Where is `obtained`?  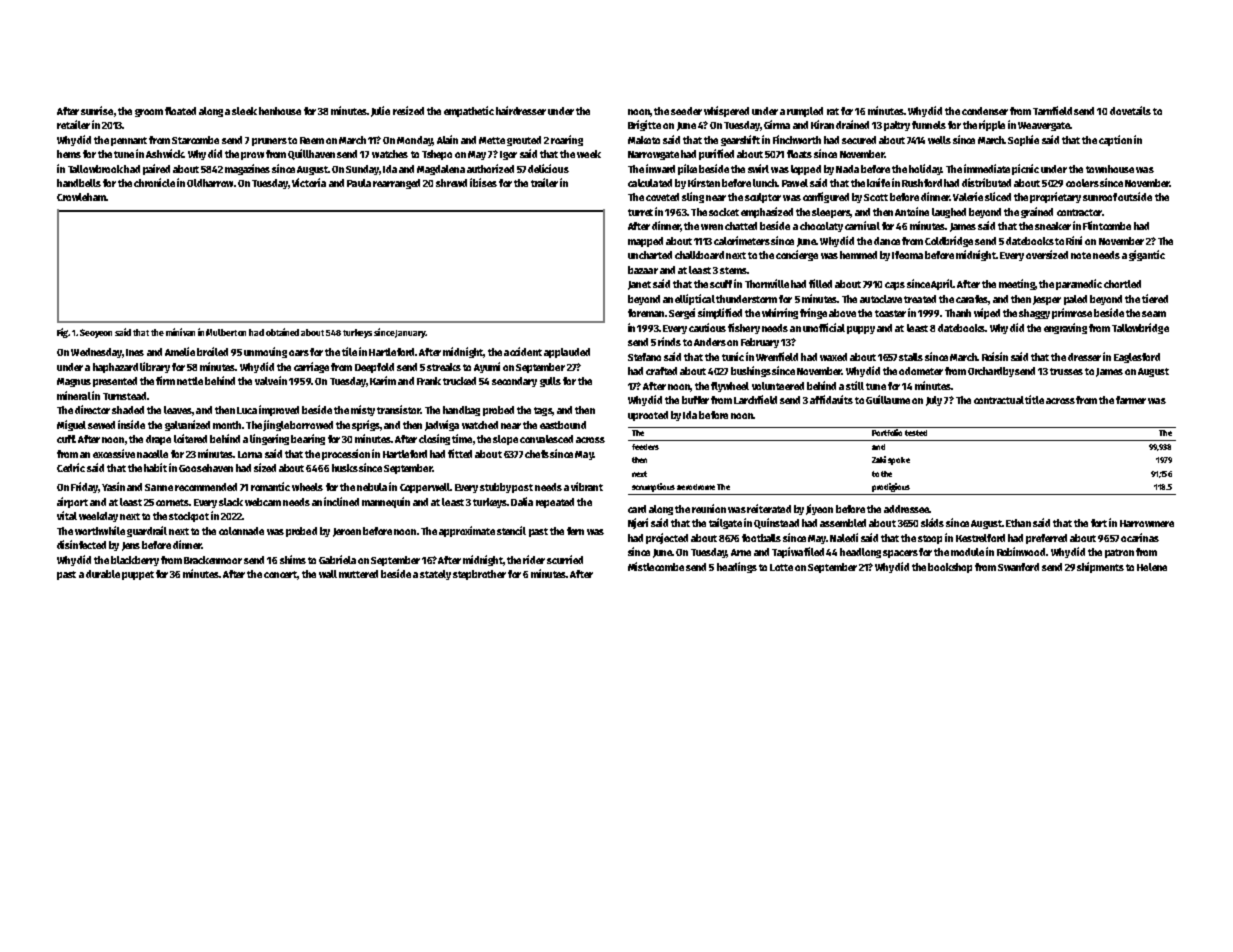 obtained is located at coordinates (282, 332).
